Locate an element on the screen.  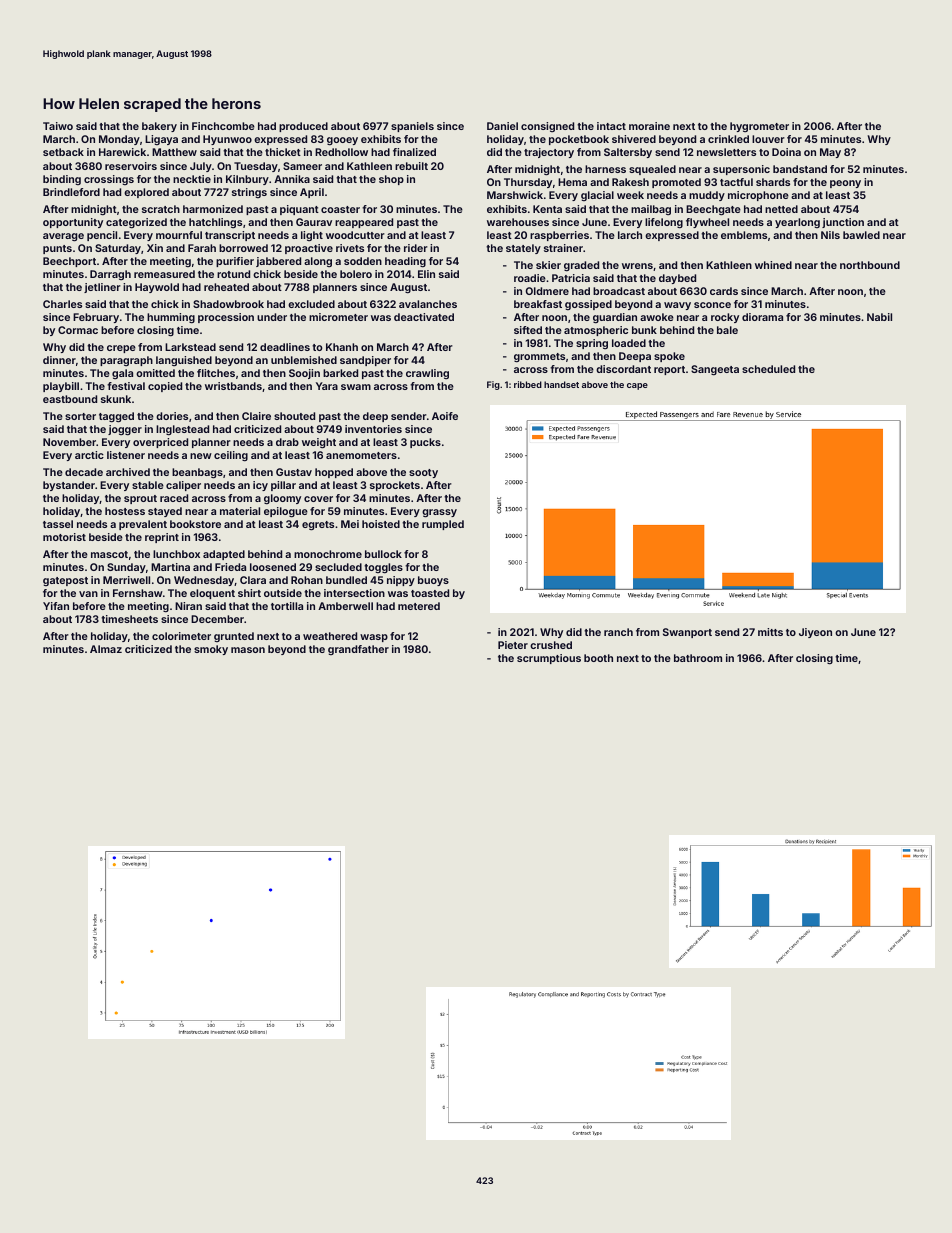
arctic is located at coordinates (89, 455).
